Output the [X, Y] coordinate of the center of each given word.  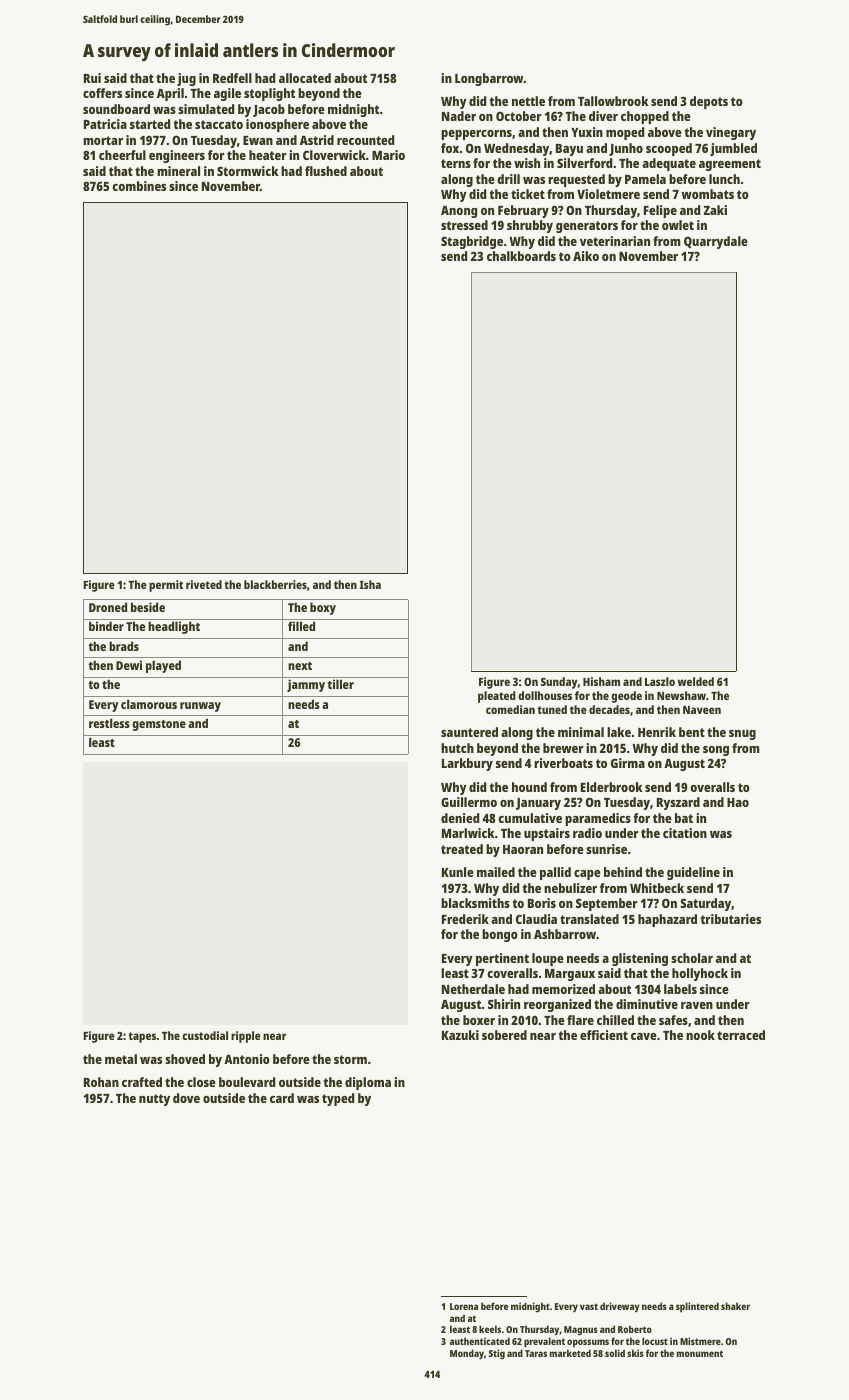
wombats [707, 194]
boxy [323, 608]
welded [696, 681]
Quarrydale [716, 242]
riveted [204, 584]
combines [139, 186]
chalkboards [521, 256]
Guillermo [469, 802]
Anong [459, 212]
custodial [205, 1035]
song [716, 751]
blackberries [275, 584]
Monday [467, 1354]
